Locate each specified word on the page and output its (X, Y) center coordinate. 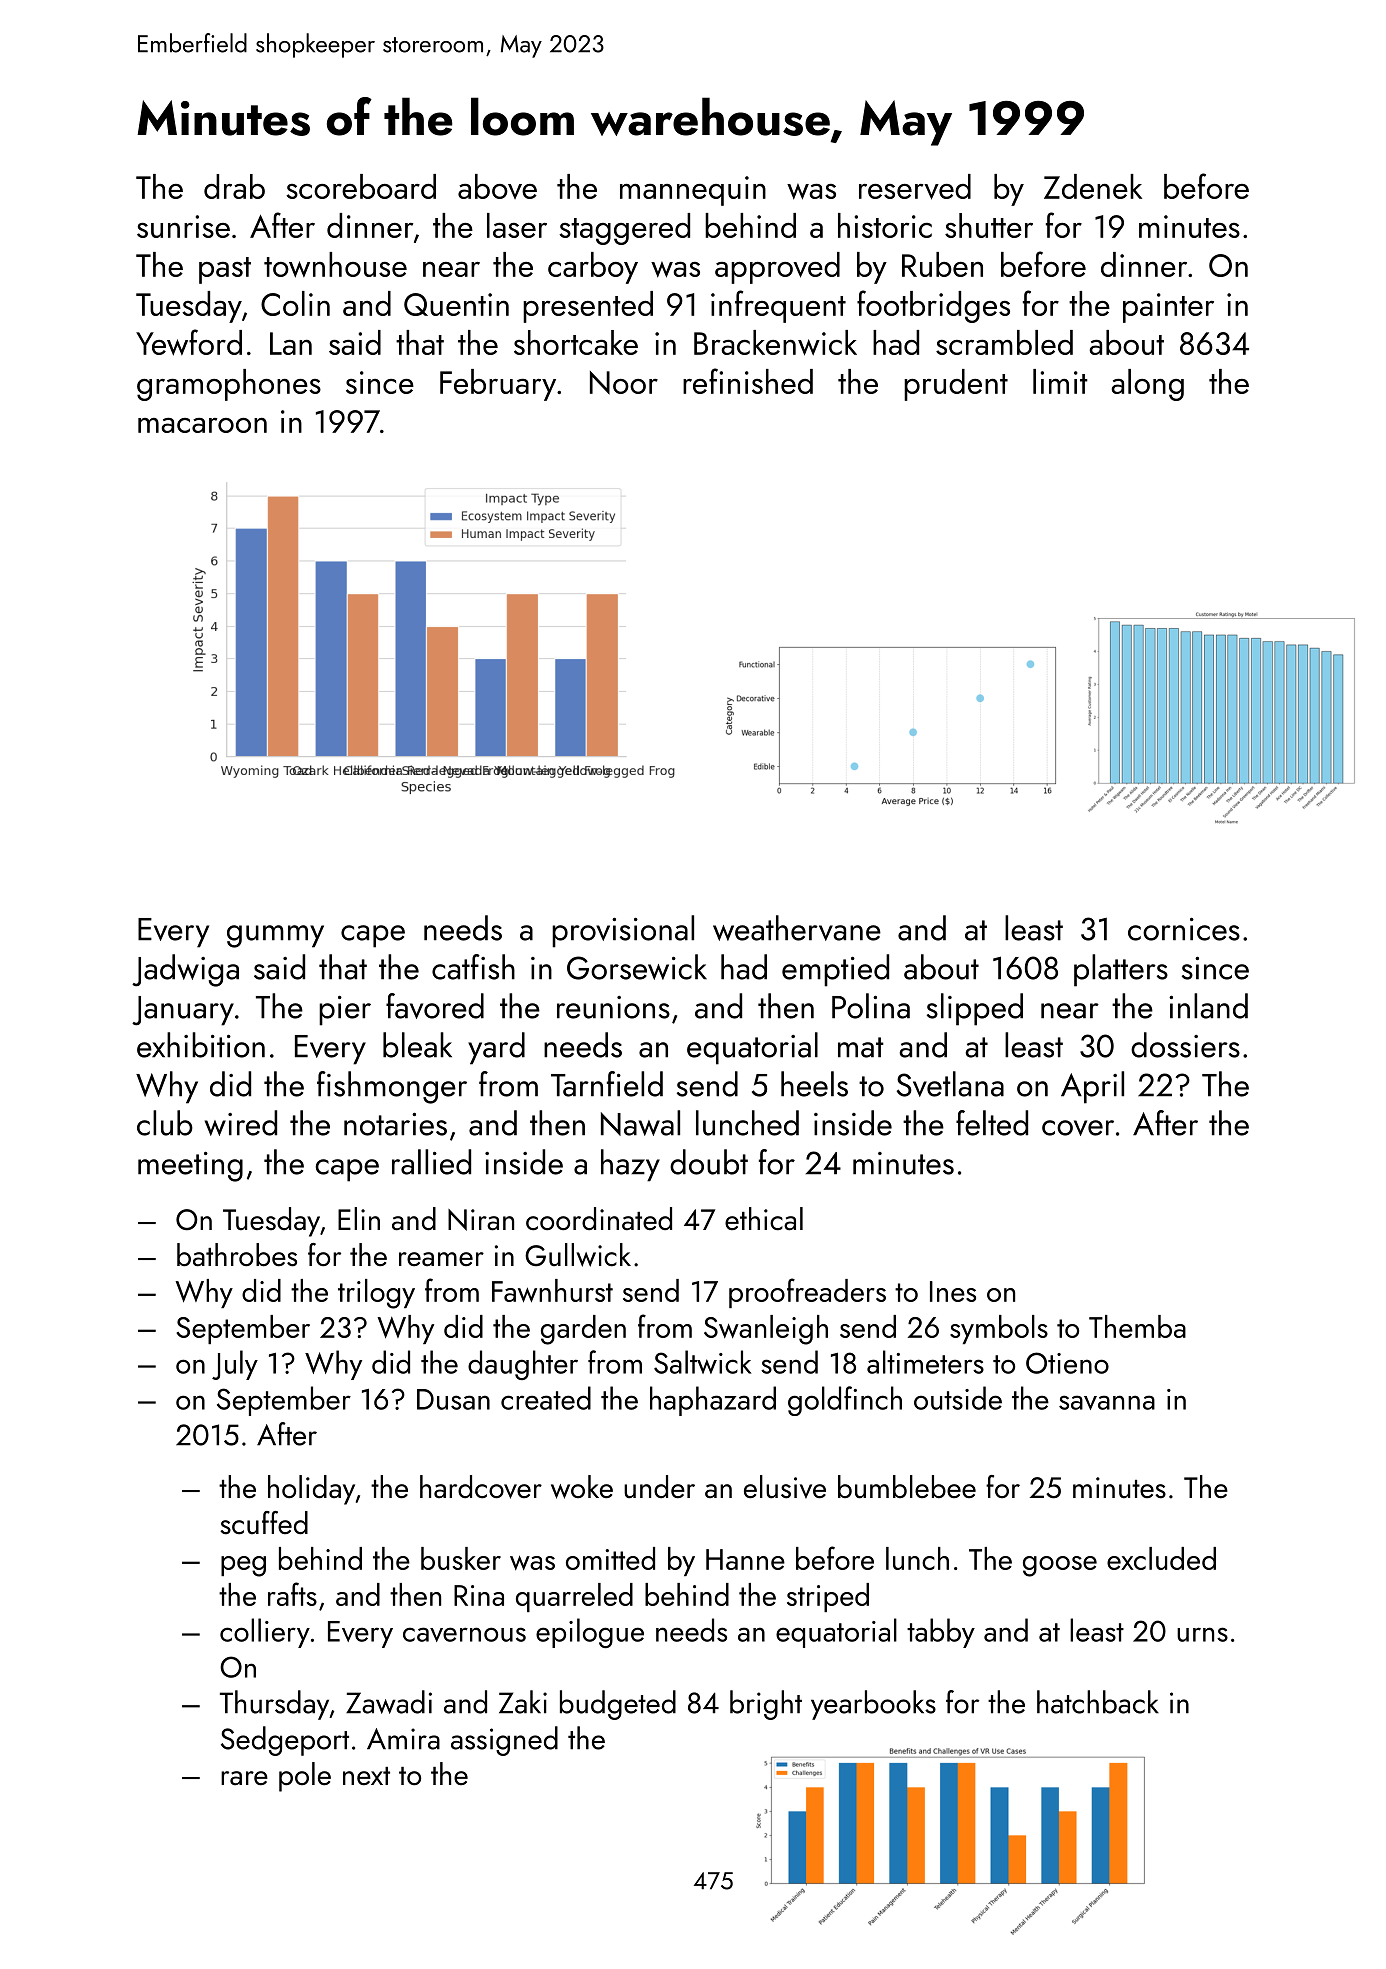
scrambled (1004, 342)
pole (305, 1777)
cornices (1184, 929)
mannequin (693, 191)
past (225, 270)
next (366, 1776)
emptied (835, 970)
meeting (190, 1167)
